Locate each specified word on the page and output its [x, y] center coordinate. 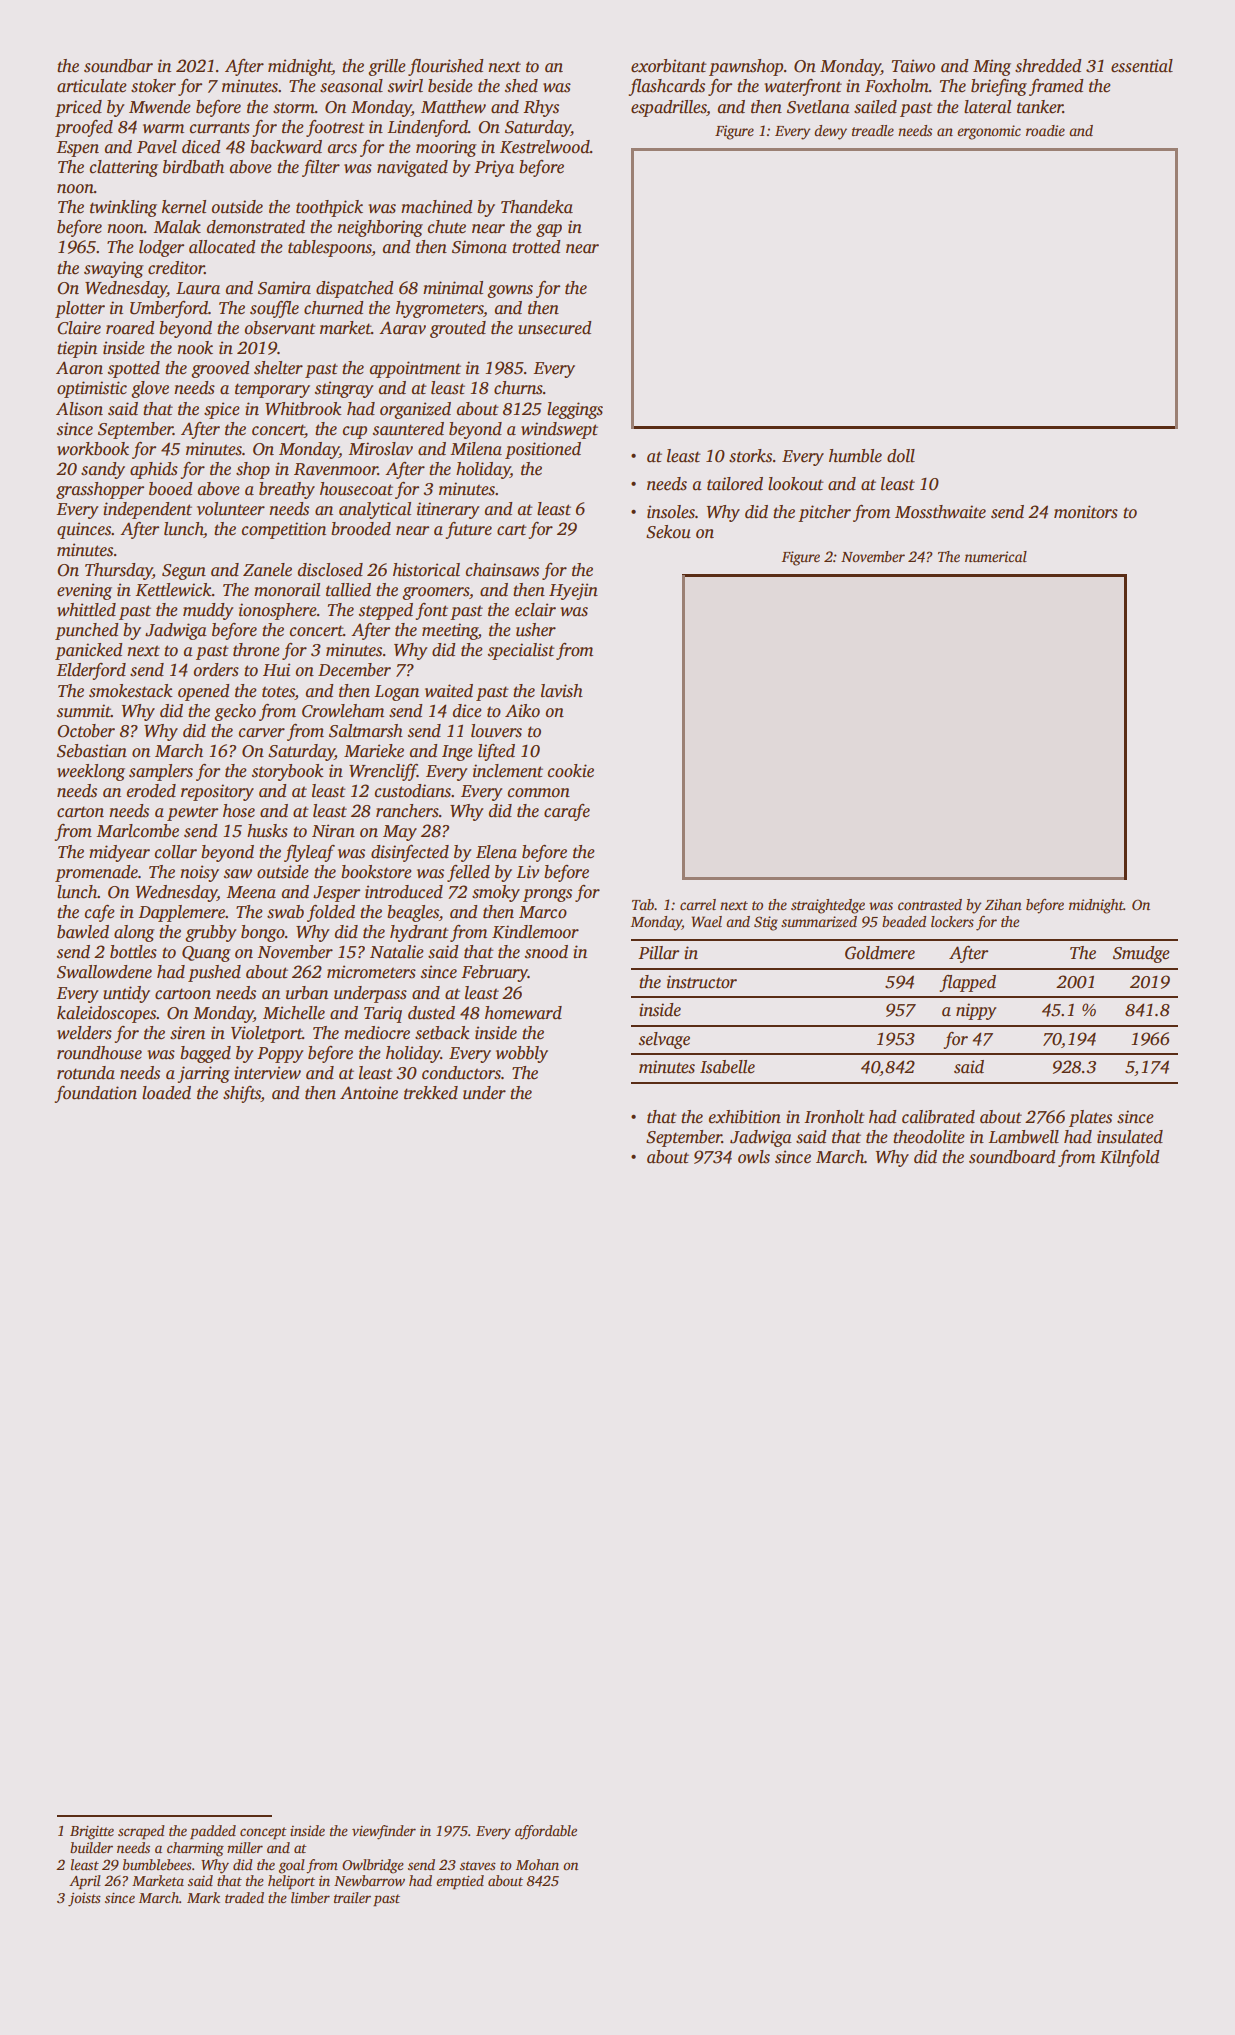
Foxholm [897, 86]
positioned [543, 450]
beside [450, 86]
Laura [198, 288]
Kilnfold [1129, 1158]
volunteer [231, 509]
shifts [242, 1094]
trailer [352, 1897]
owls [754, 1157]
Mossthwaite [940, 512]
